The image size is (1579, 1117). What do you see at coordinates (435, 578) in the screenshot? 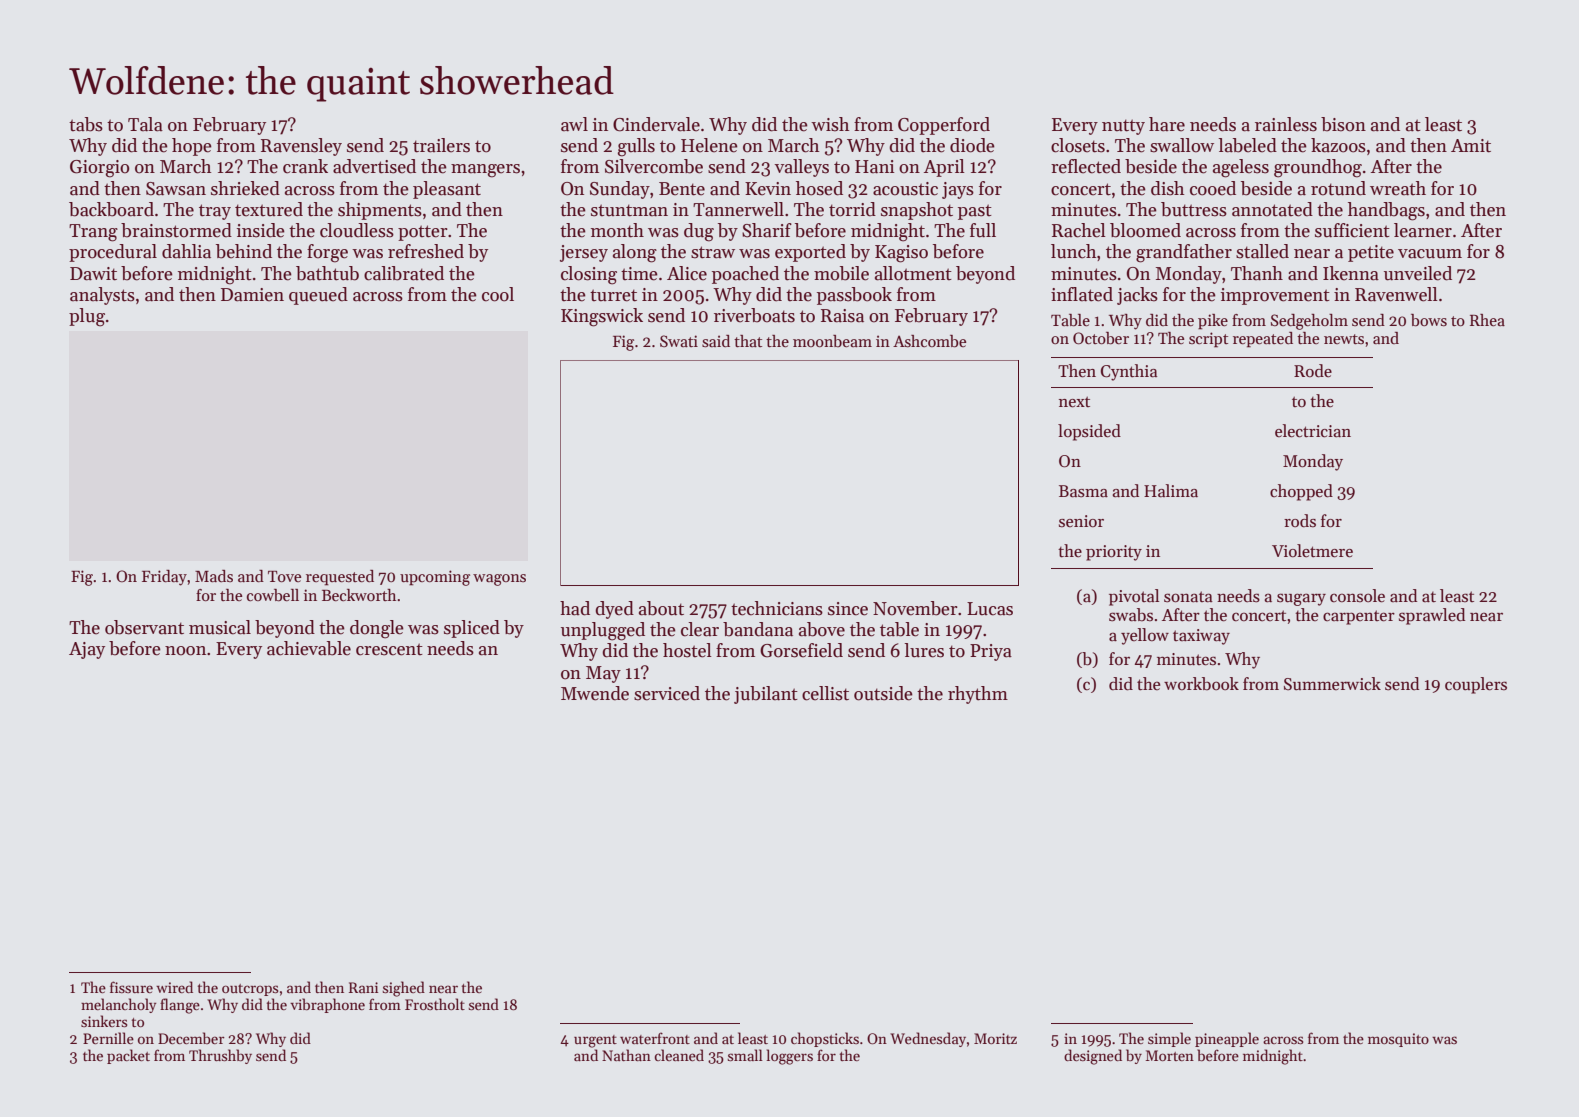
I see `upcoming` at bounding box center [435, 578].
